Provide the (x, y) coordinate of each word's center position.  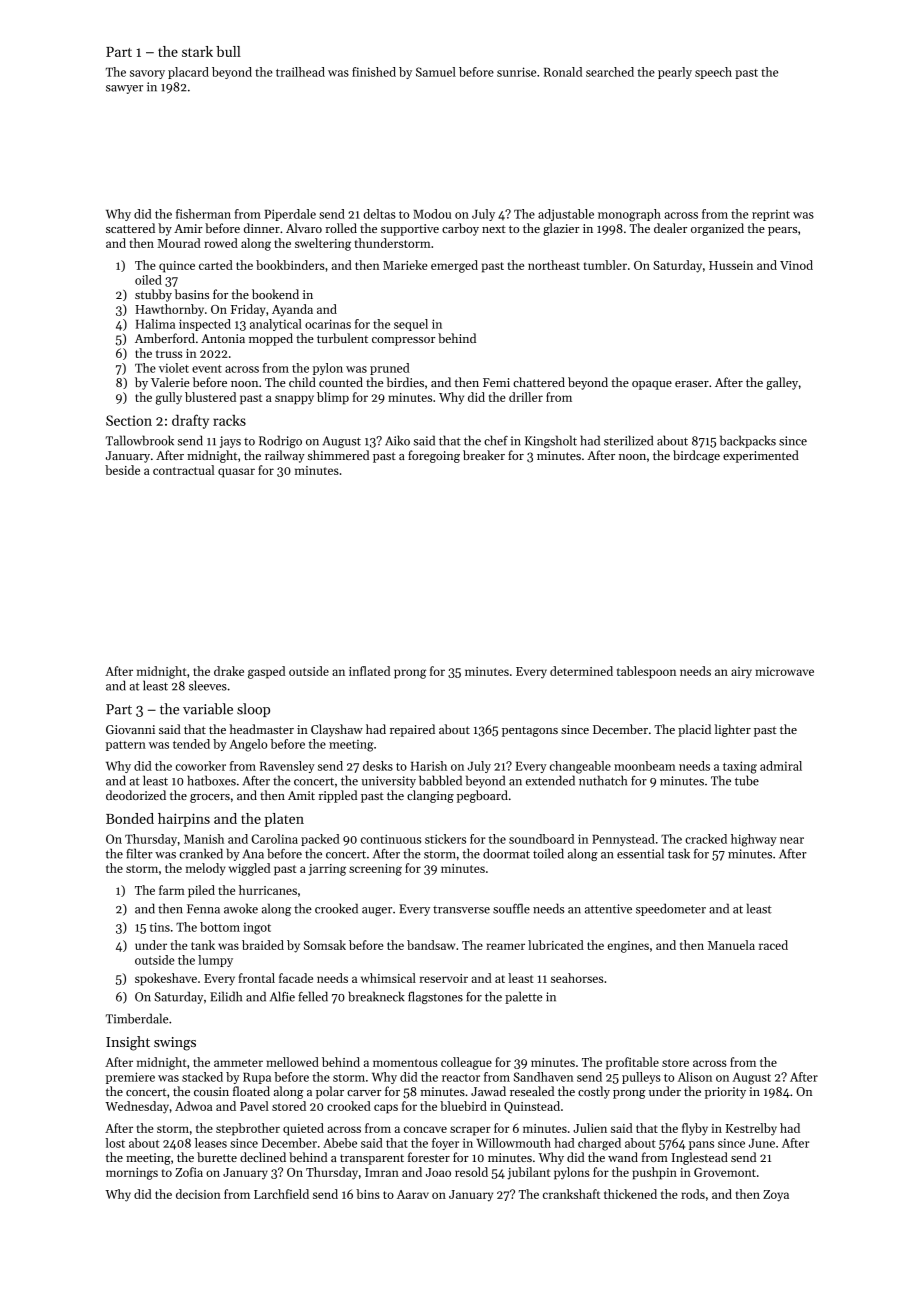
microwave (784, 671)
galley (782, 383)
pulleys (641, 1078)
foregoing (434, 456)
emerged (454, 266)
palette (523, 997)
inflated (369, 671)
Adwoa (193, 1106)
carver (364, 1093)
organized (717, 229)
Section (129, 420)
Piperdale (290, 215)
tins (160, 927)
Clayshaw (337, 730)
